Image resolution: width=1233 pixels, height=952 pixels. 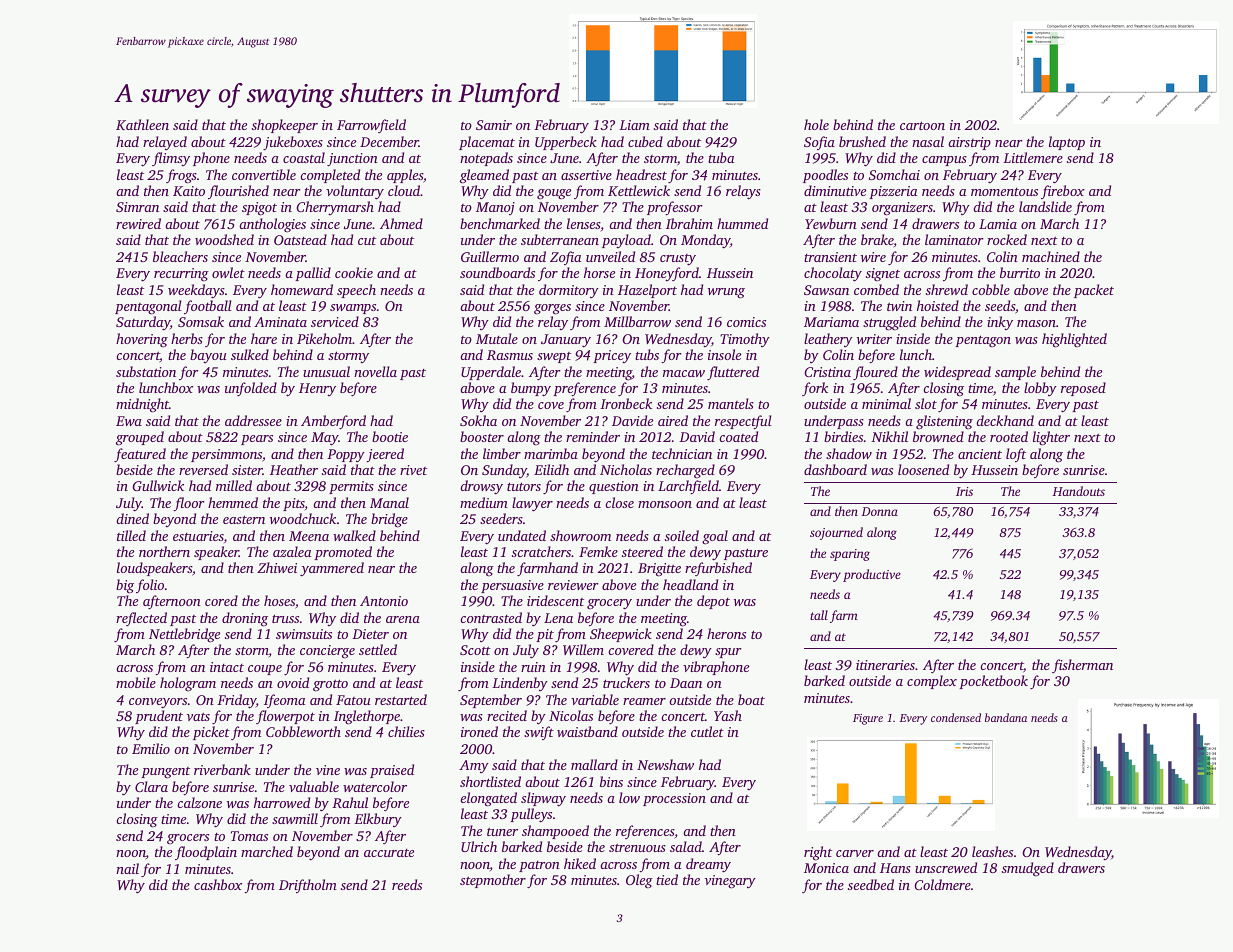 What do you see at coordinates (639, 881) in the page?
I see `Oleg` at bounding box center [639, 881].
